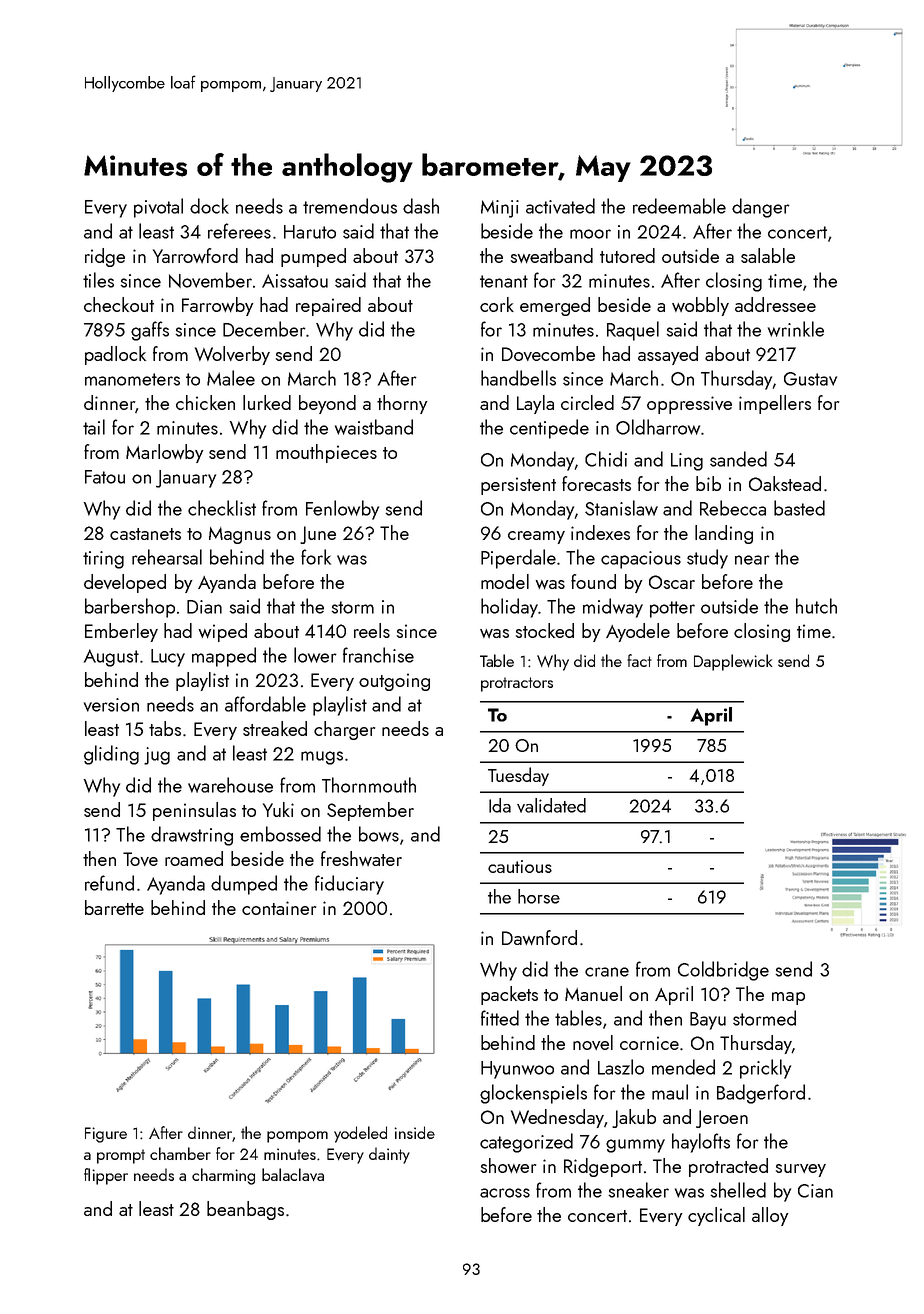 This screenshot has width=924, height=1314. What do you see at coordinates (415, 1132) in the screenshot?
I see `inside` at bounding box center [415, 1132].
